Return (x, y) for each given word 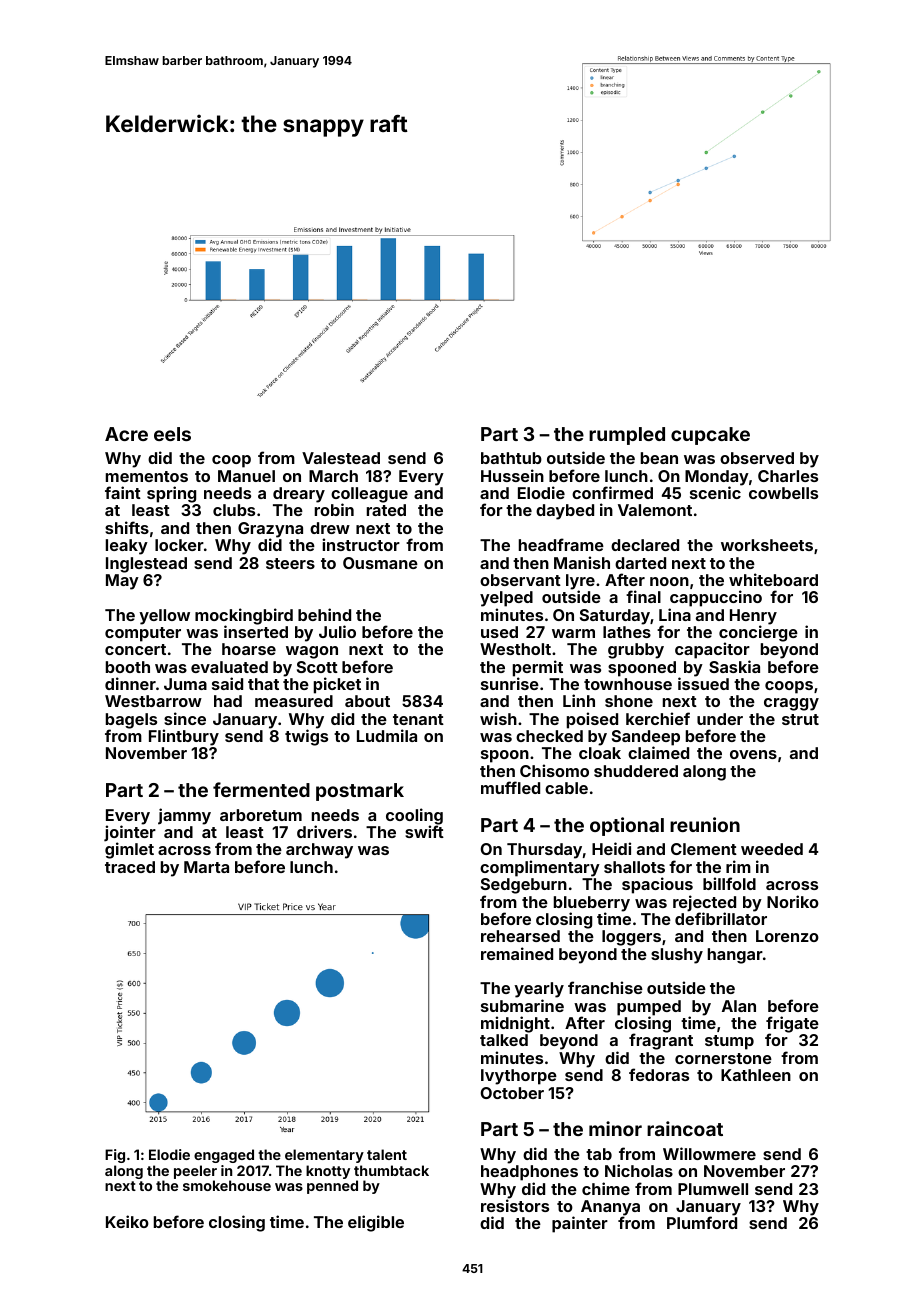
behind (324, 614)
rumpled (627, 436)
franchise (605, 987)
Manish (582, 562)
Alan (739, 1006)
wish (498, 718)
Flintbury (184, 737)
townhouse (628, 684)
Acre (126, 434)
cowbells (783, 493)
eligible (376, 1223)
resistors (515, 1205)
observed (757, 458)
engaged (224, 1156)
